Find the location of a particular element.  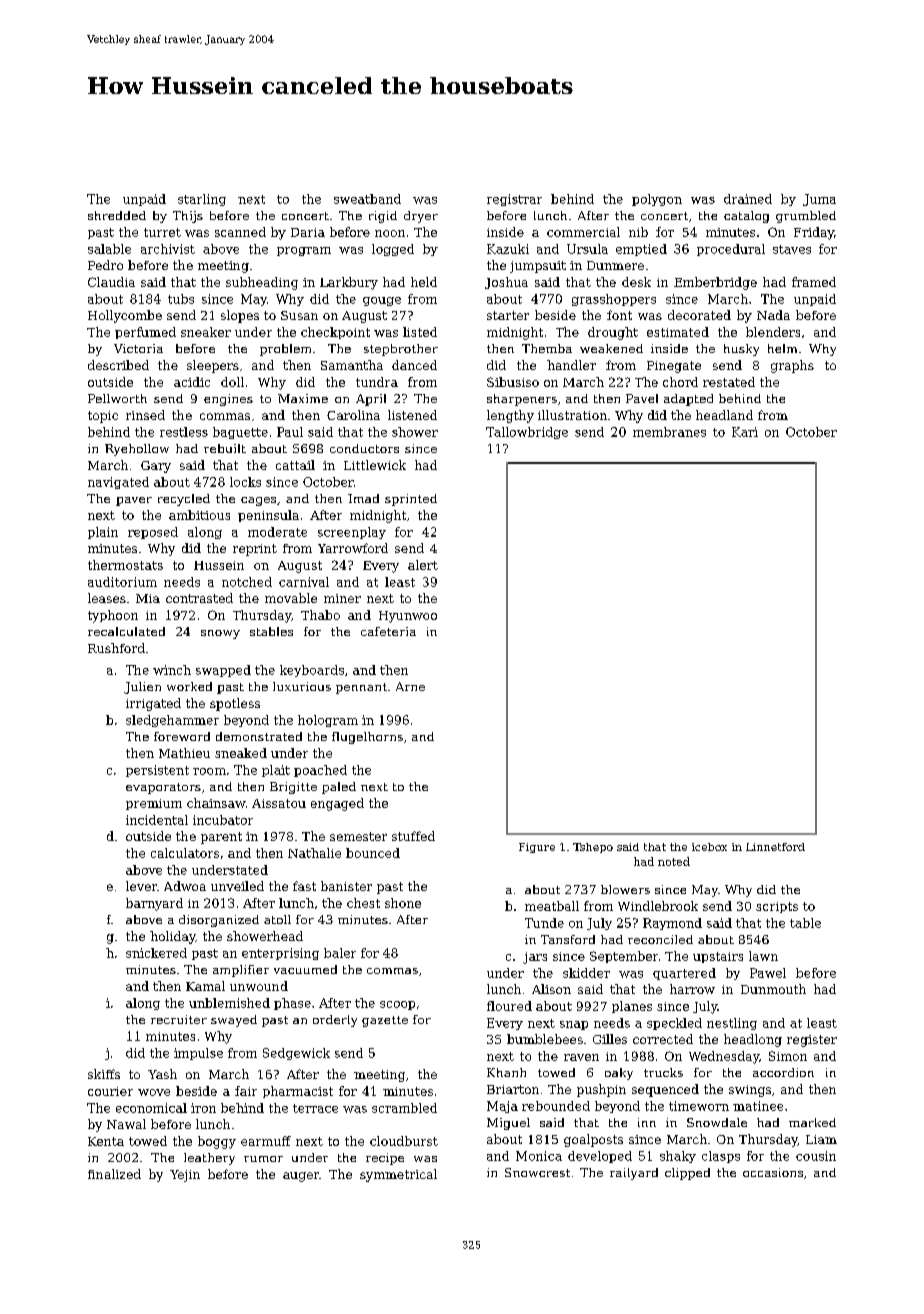

Joshua is located at coordinates (506, 283).
